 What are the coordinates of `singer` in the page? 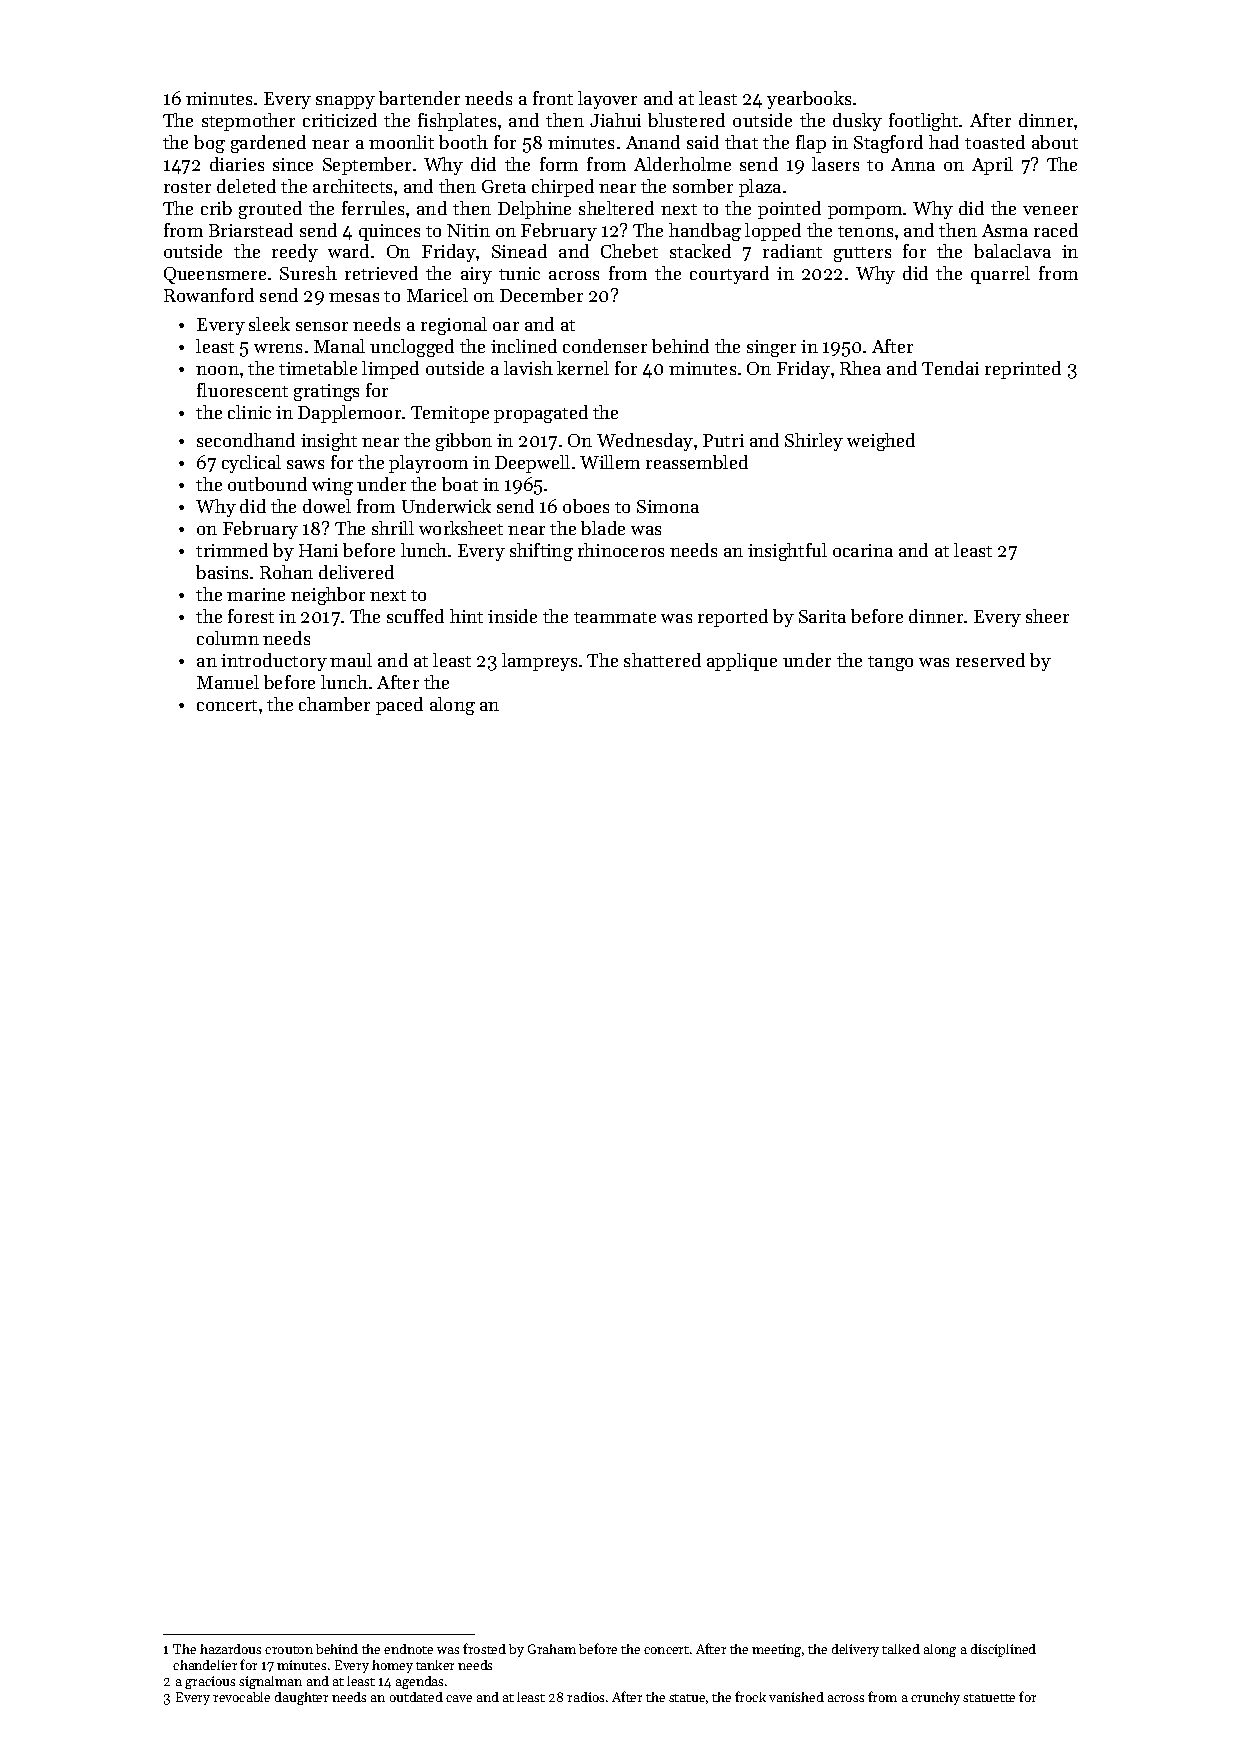 It's located at (771, 348).
